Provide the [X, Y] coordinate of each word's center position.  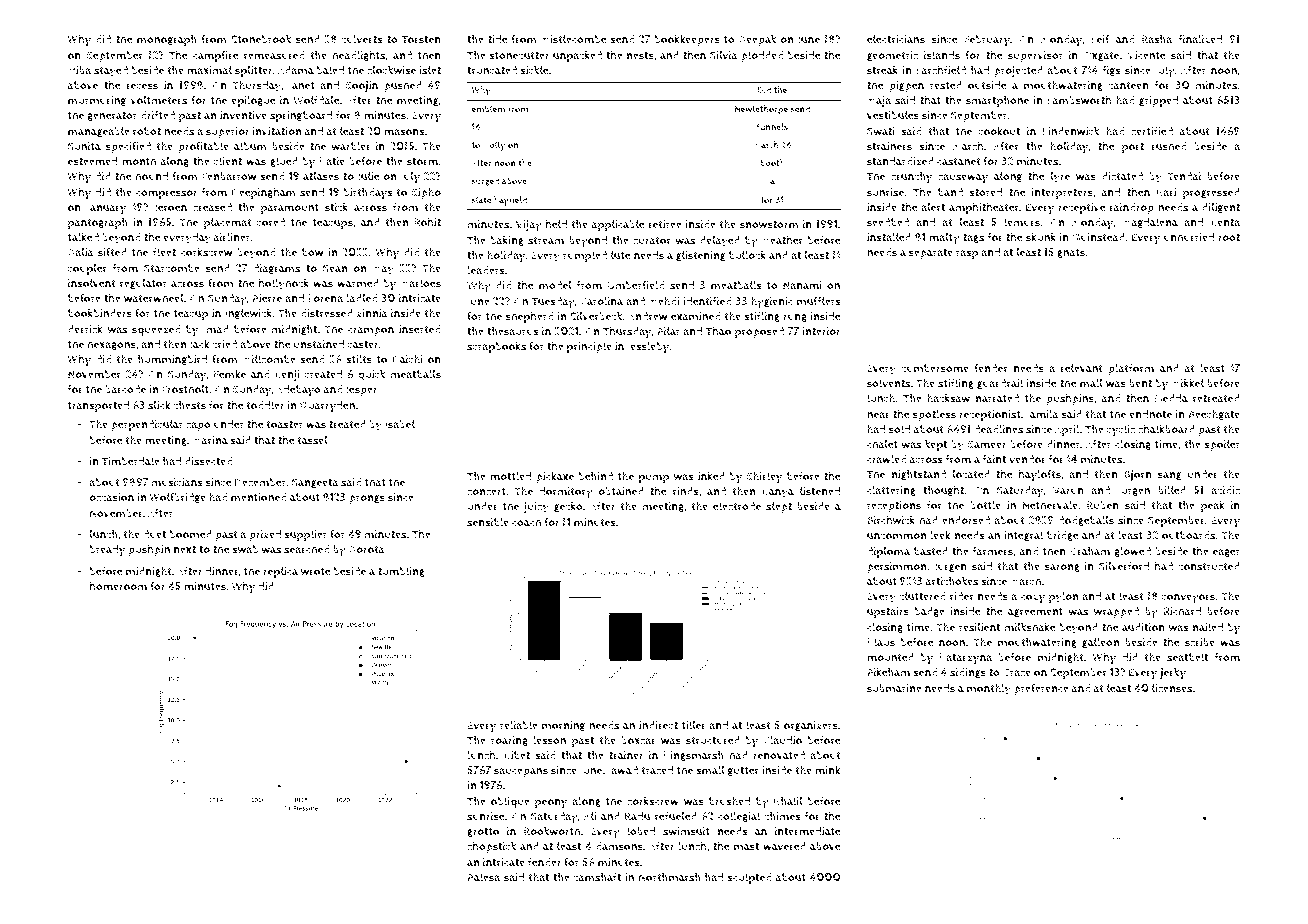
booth [772, 162]
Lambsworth [1079, 100]
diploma [888, 552]
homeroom [118, 586]
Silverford [1124, 566]
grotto [483, 832]
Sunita [84, 146]
